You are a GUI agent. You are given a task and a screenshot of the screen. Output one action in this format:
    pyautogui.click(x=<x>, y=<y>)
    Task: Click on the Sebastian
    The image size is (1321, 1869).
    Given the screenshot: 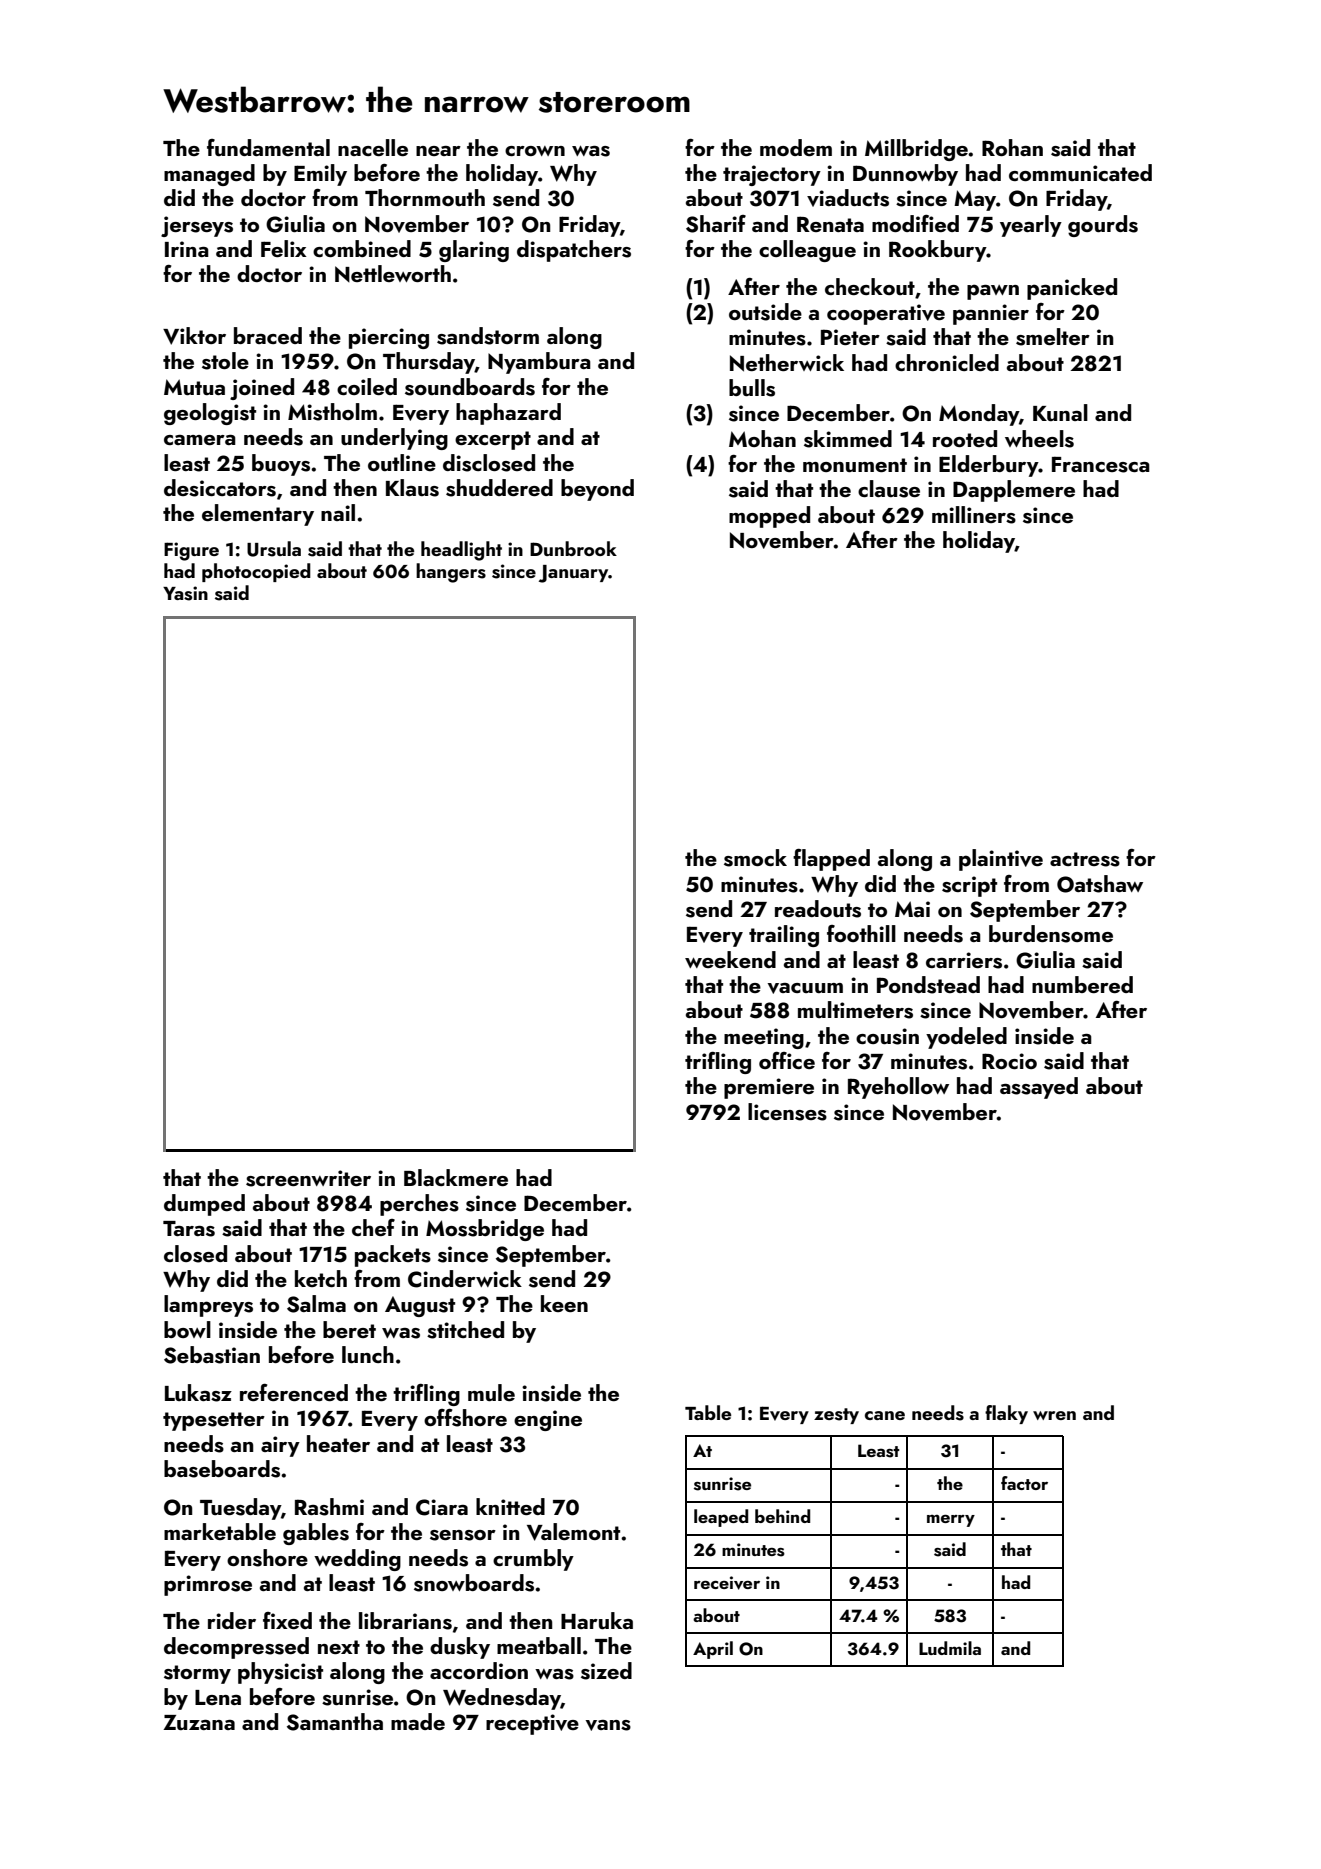 What is the action you would take?
    pyautogui.click(x=212, y=1355)
